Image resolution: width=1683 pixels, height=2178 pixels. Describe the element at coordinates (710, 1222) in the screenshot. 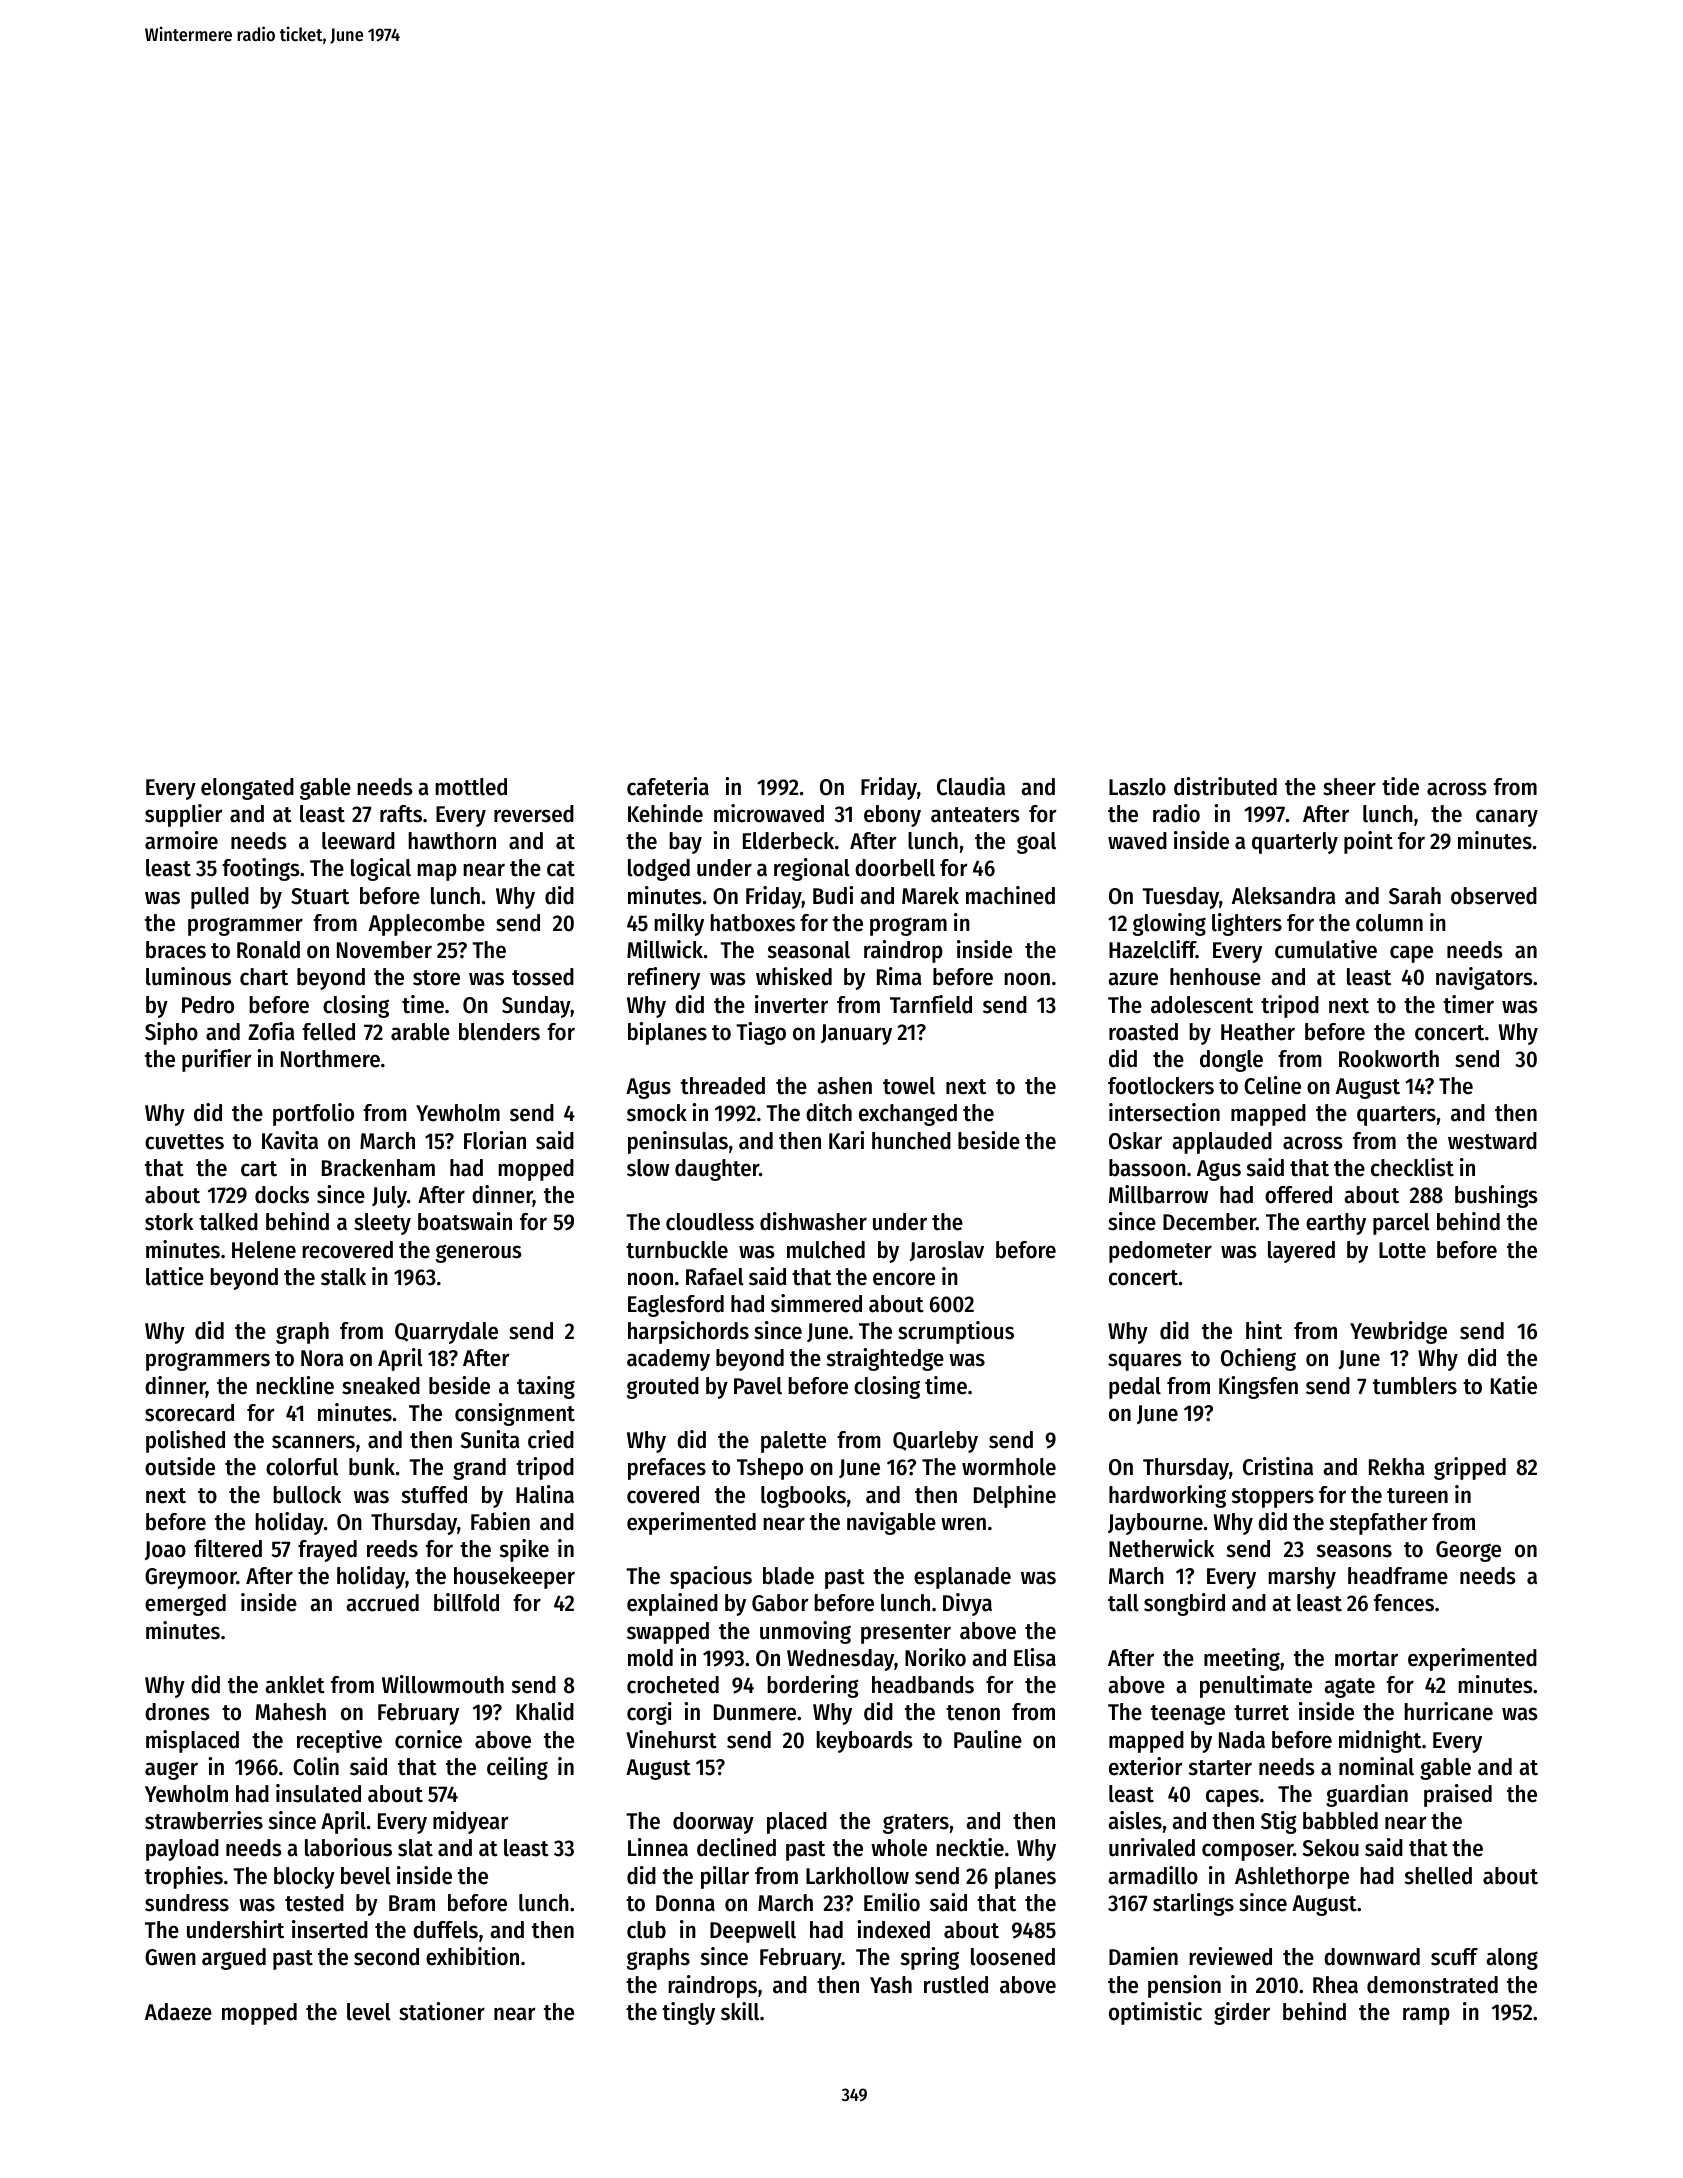

I see `cloudless` at that location.
